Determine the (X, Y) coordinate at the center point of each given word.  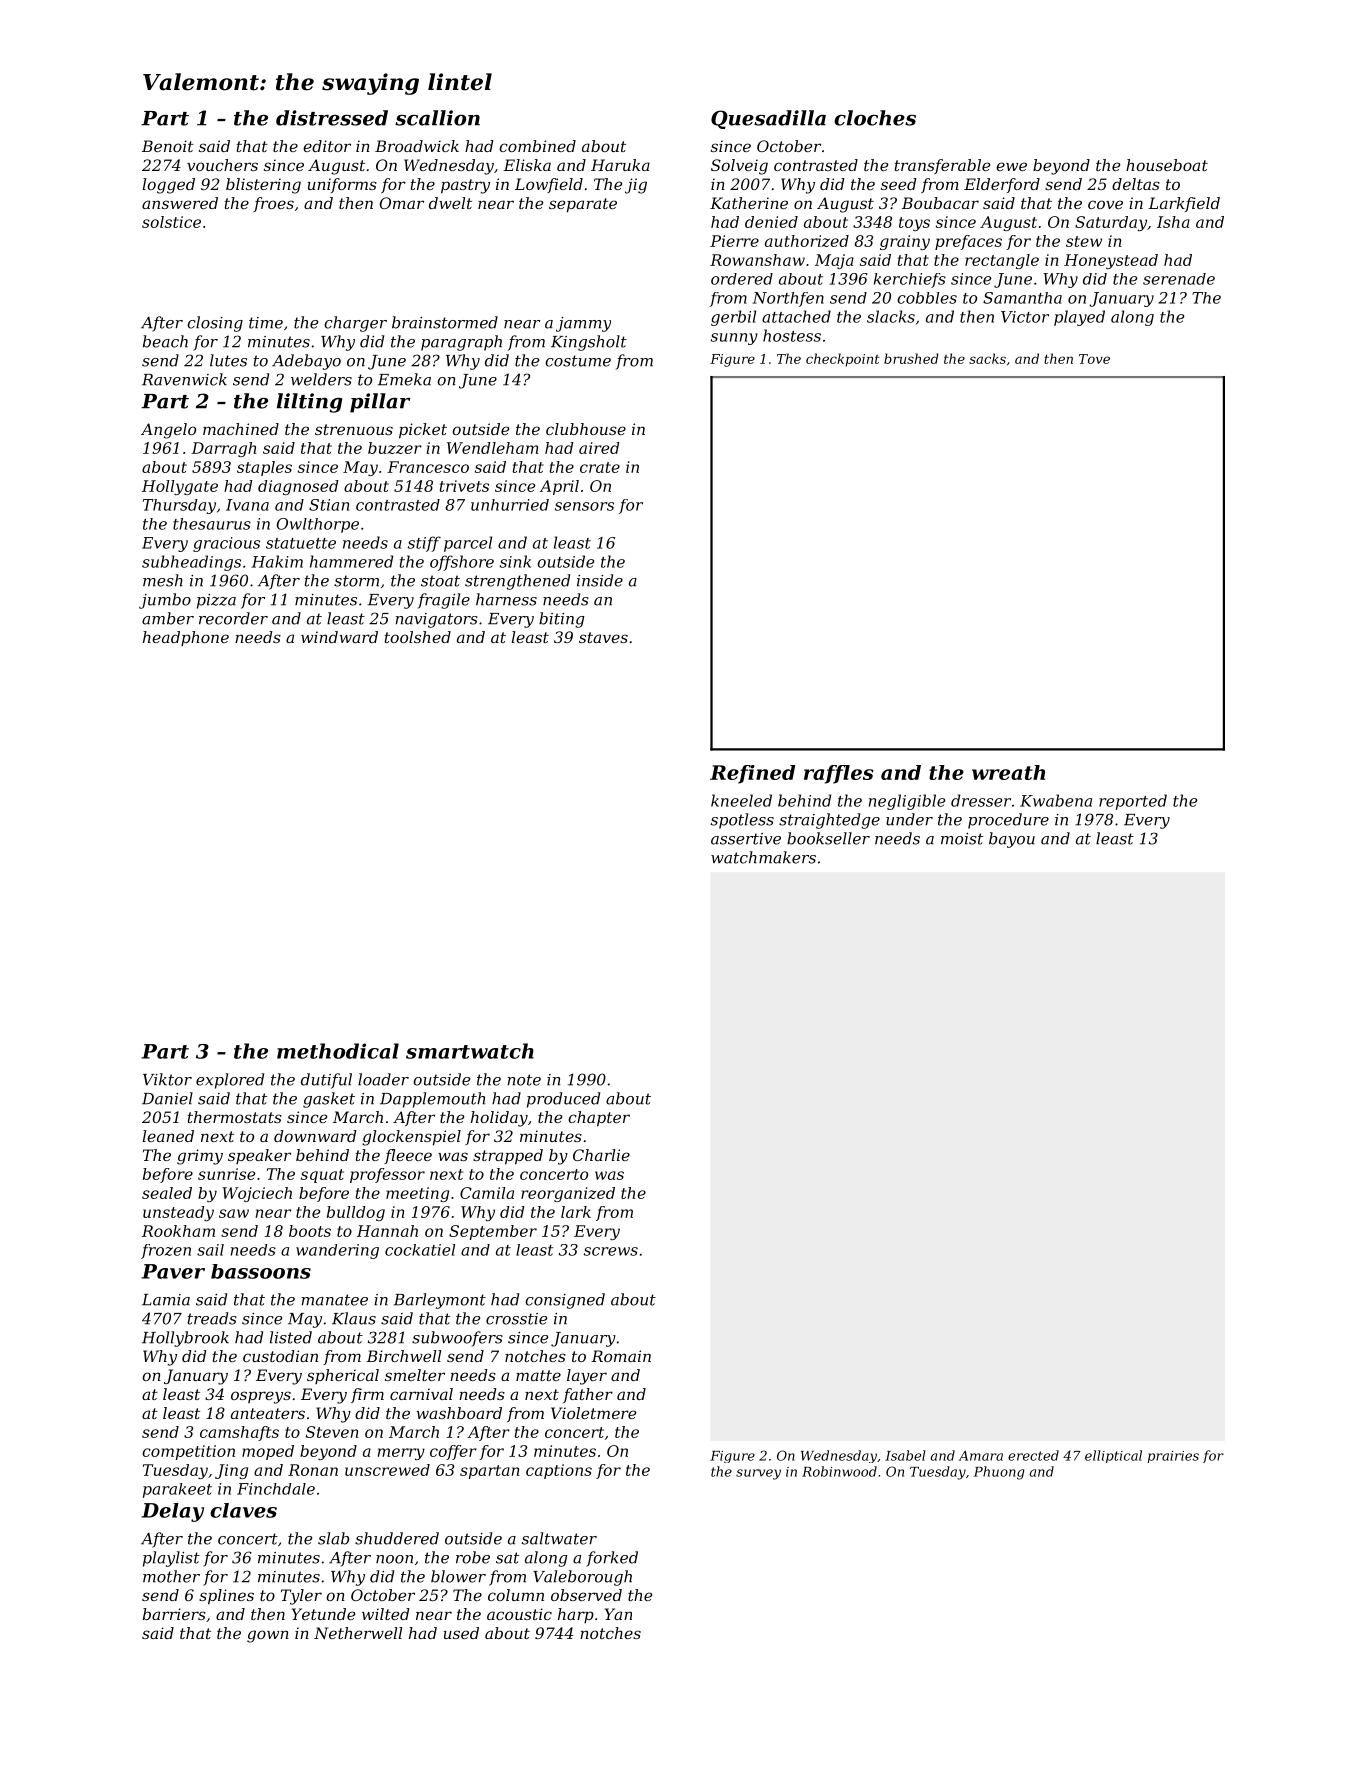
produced (563, 1100)
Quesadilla (768, 119)
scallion (437, 118)
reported (1133, 802)
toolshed (418, 637)
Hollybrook (185, 1339)
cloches (875, 118)
